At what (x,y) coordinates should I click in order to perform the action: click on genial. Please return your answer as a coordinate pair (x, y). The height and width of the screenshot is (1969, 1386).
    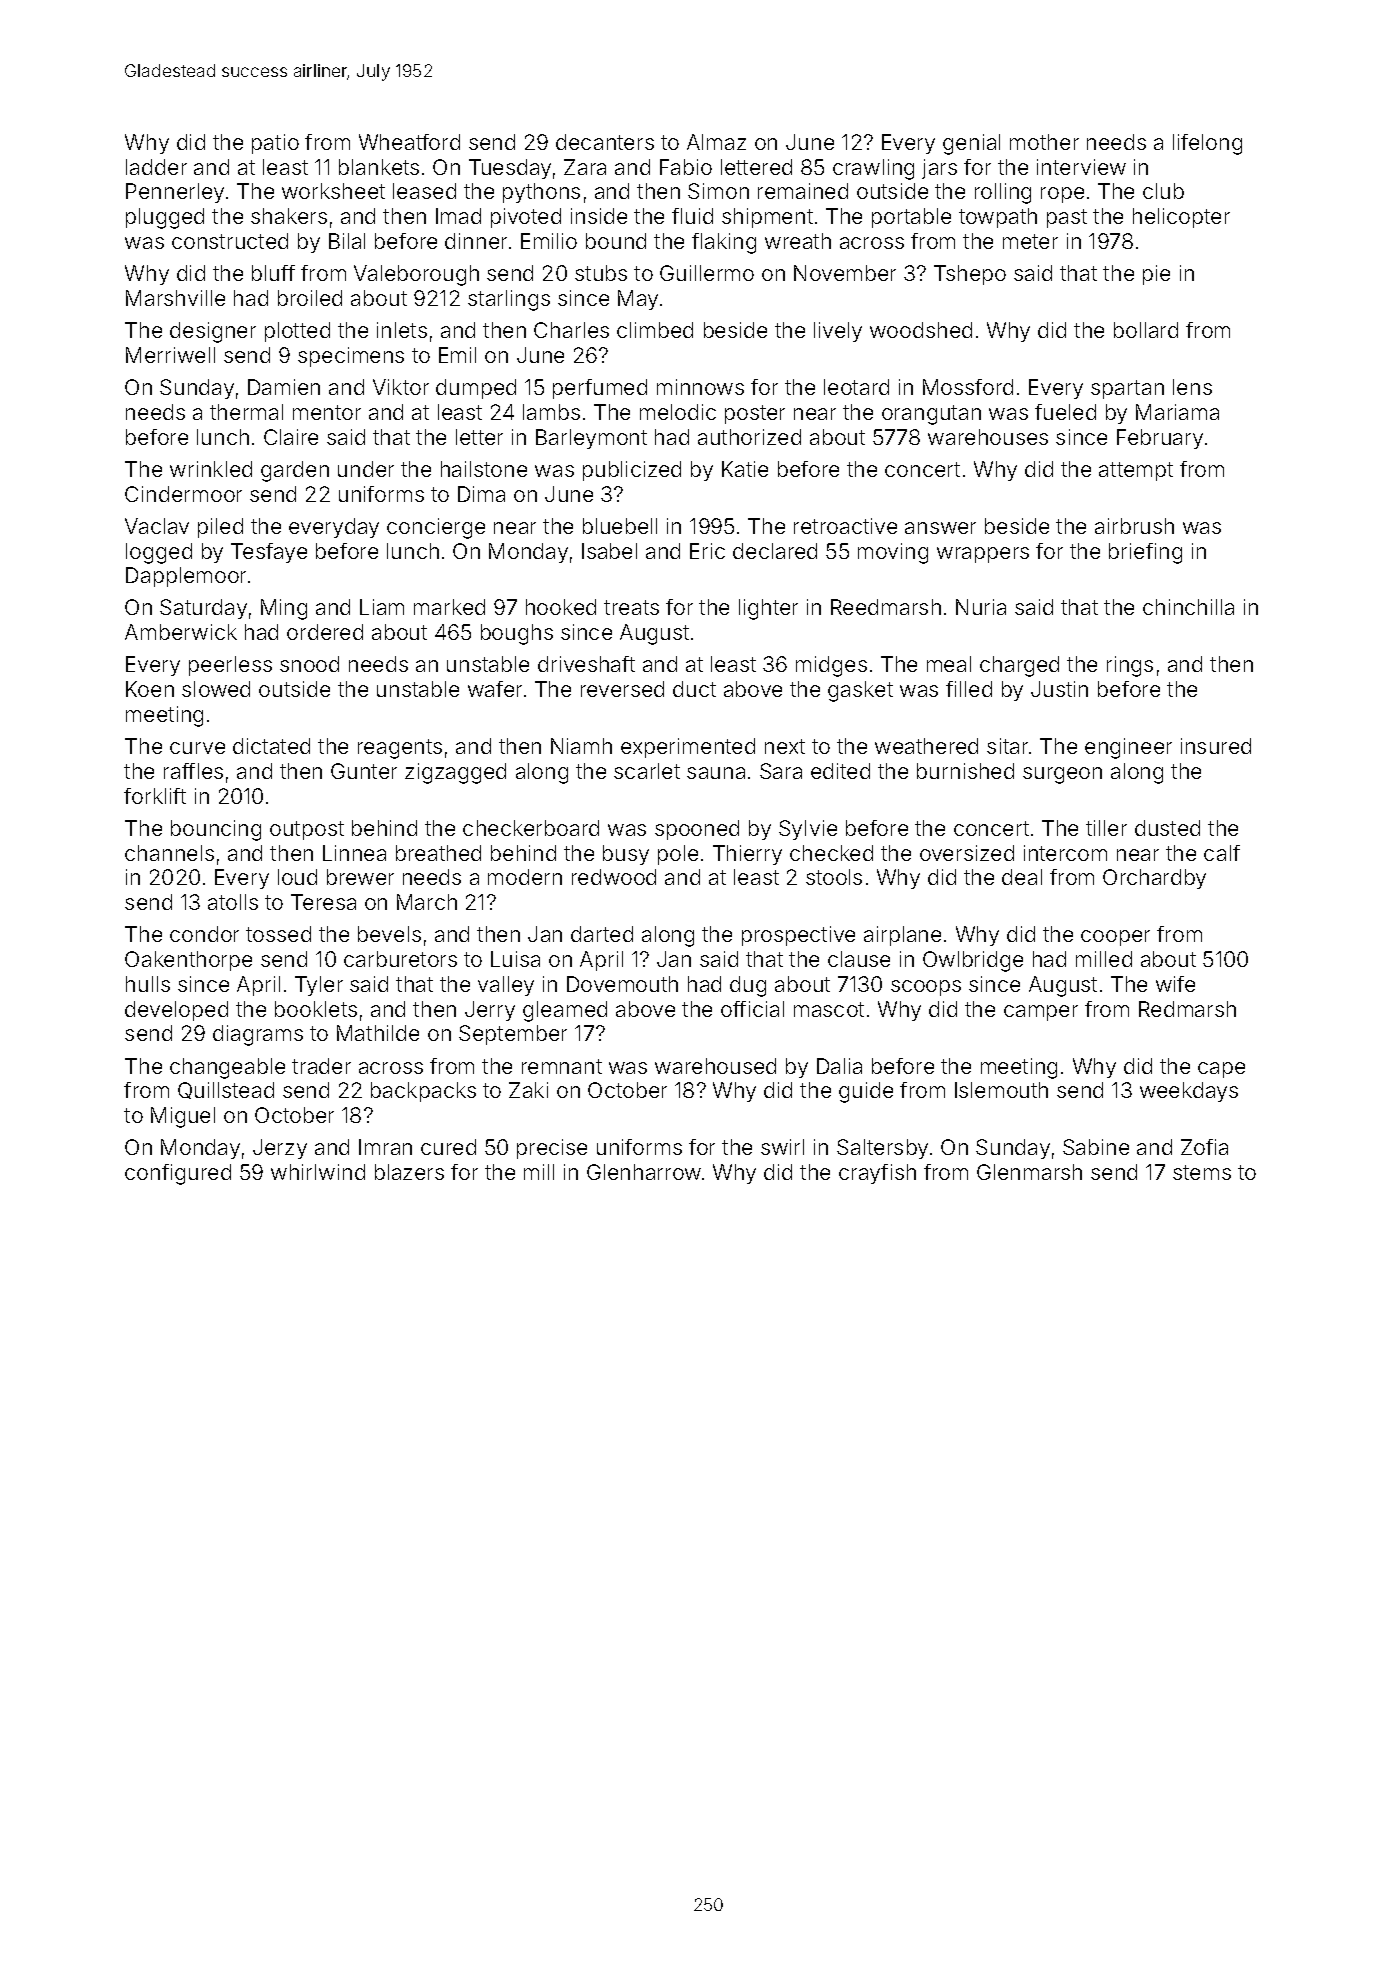
    Looking at the image, I should click on (971, 144).
